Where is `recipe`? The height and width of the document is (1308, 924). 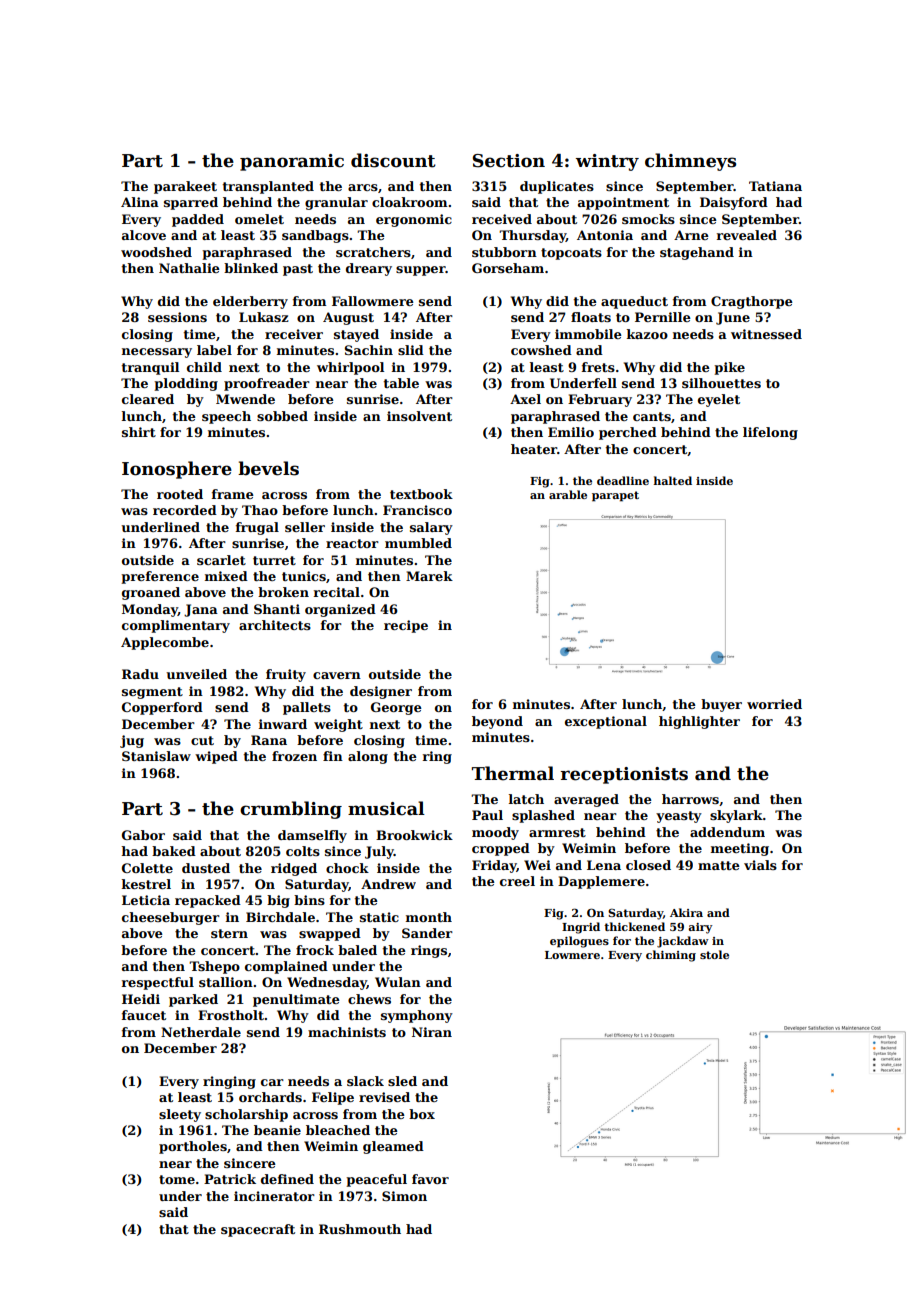
recipe is located at coordinates (406, 626).
